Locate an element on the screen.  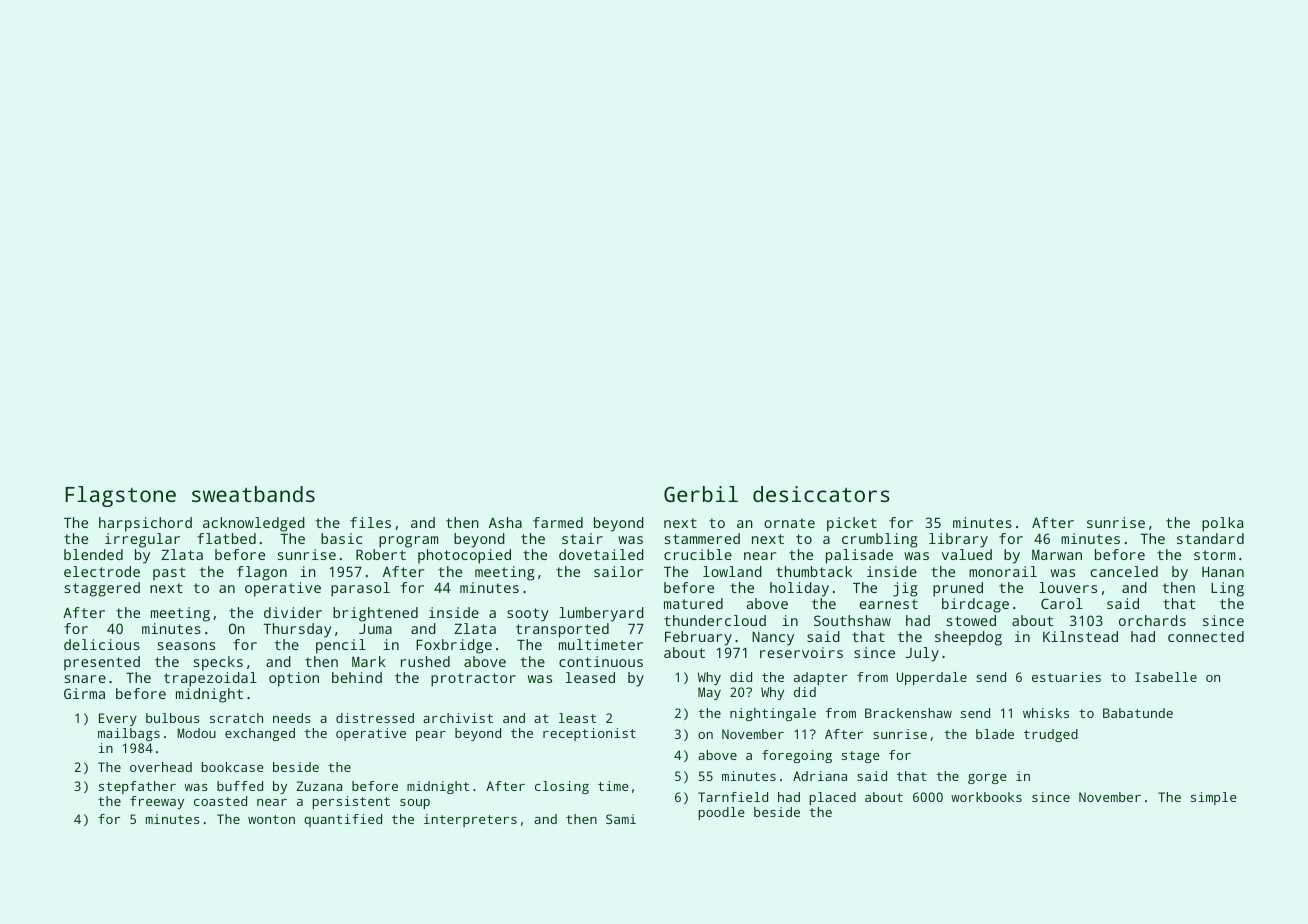
seasons is located at coordinates (186, 646).
